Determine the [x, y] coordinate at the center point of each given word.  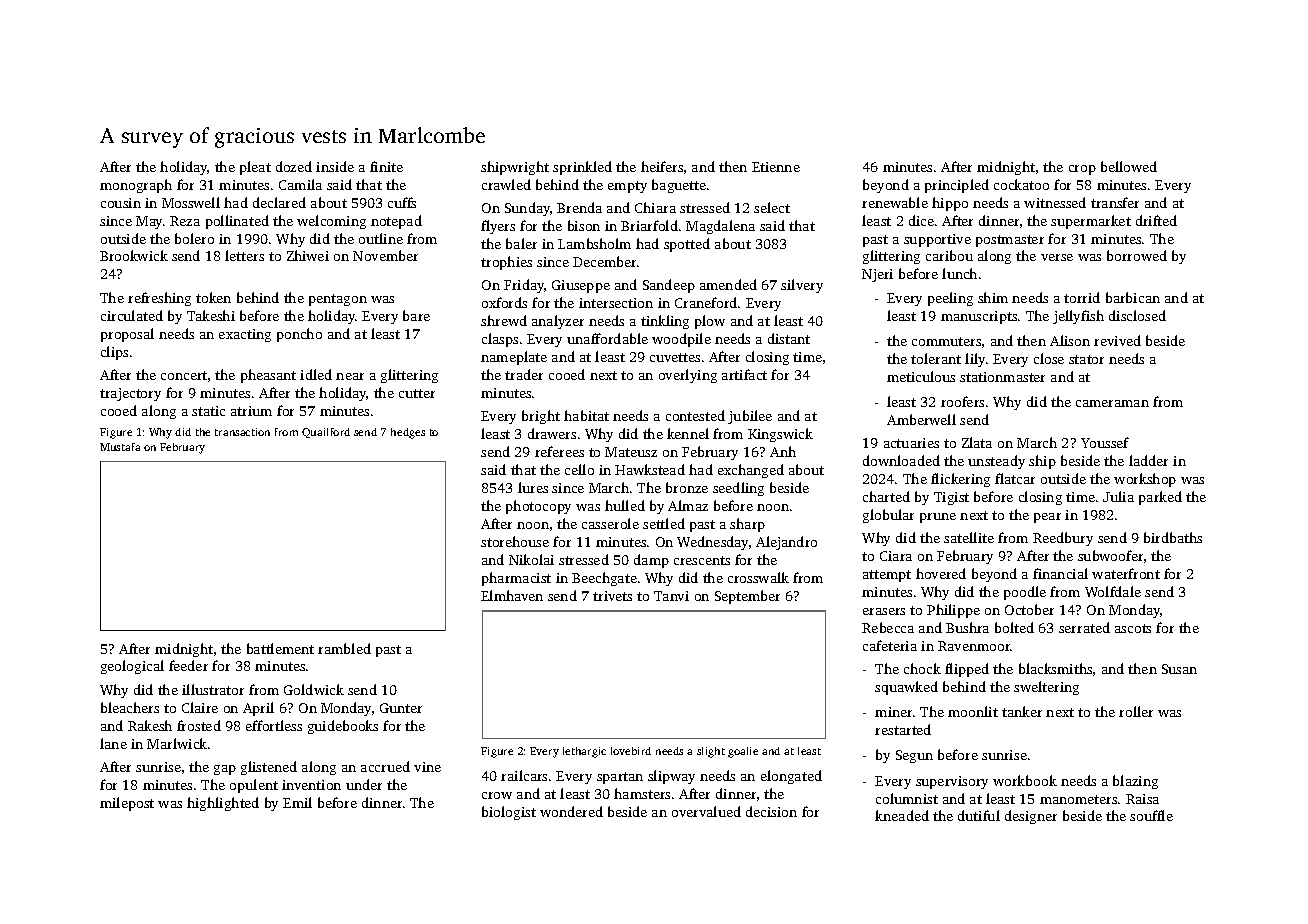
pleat [255, 168]
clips [114, 353]
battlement [280, 648]
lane [113, 743]
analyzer [558, 322]
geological [132, 667]
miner [893, 712]
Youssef [1105, 442]
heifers [662, 166]
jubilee [750, 417]
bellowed [1129, 166]
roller [1136, 711]
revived [1117, 340]
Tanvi [671, 596]
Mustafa [120, 447]
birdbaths [1173, 537]
